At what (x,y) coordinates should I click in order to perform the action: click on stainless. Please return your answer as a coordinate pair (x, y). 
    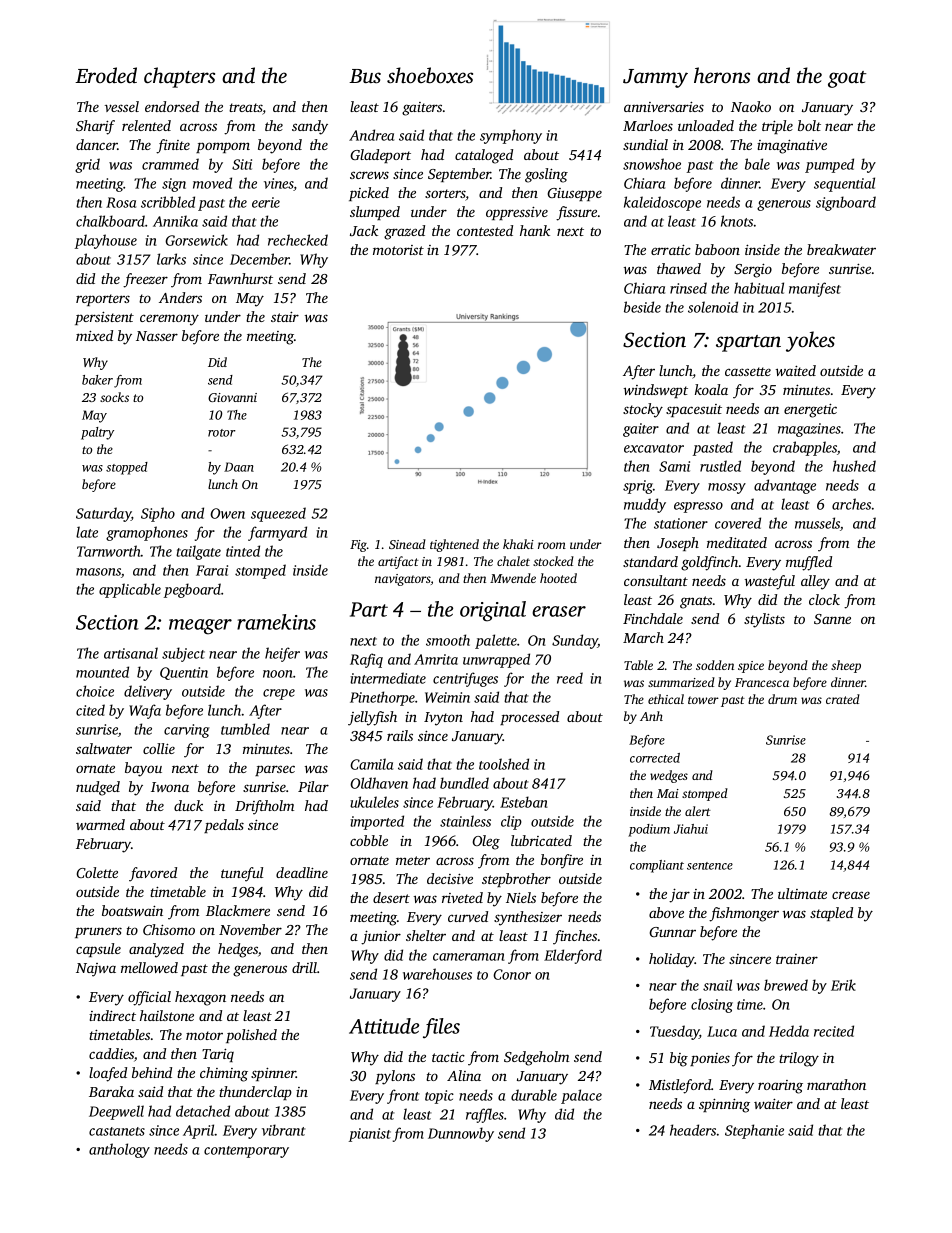
    Looking at the image, I should click on (465, 821).
